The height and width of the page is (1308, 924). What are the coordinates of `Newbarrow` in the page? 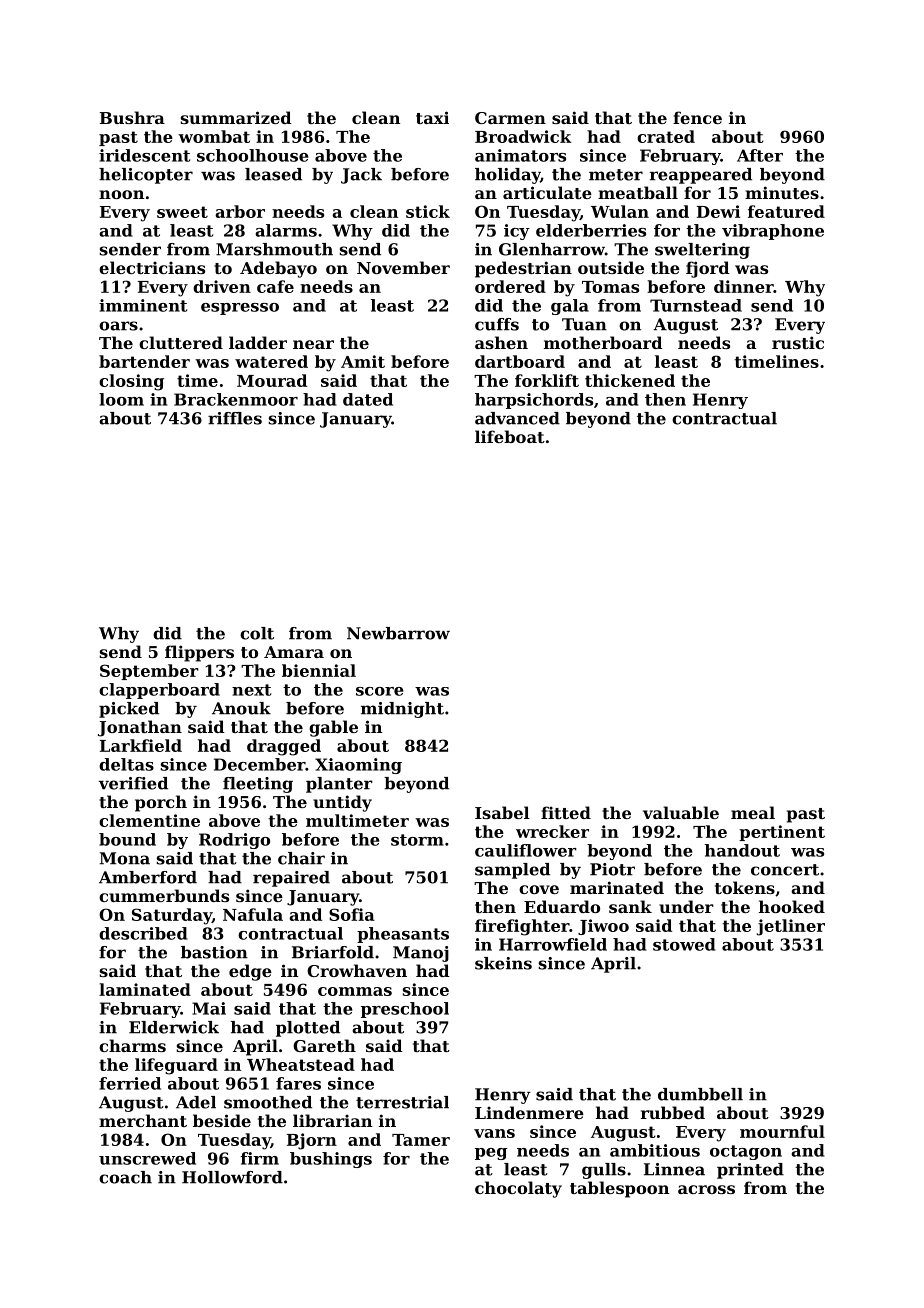 It's located at (398, 633).
